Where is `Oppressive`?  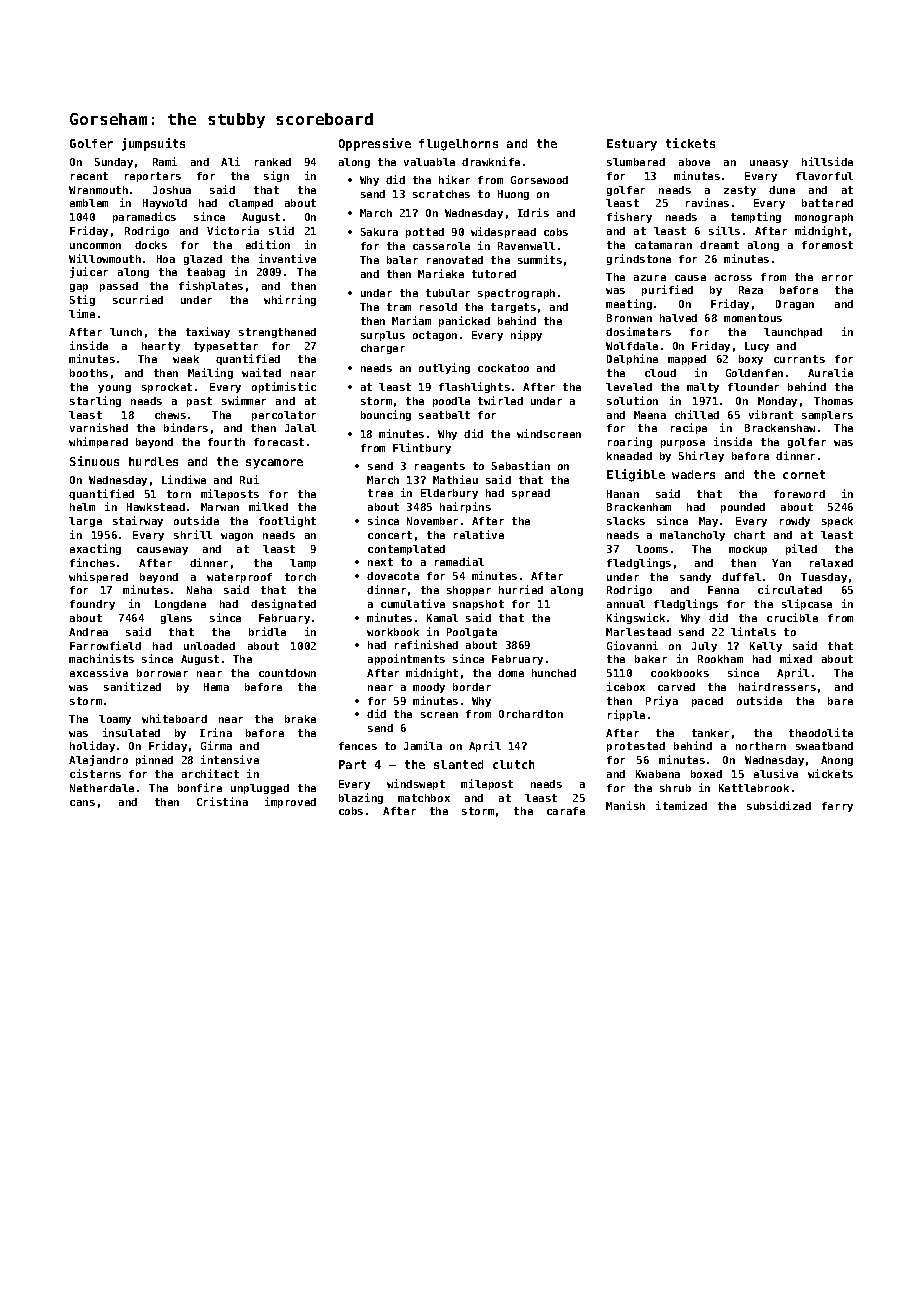
Oppressive is located at coordinates (375, 144).
